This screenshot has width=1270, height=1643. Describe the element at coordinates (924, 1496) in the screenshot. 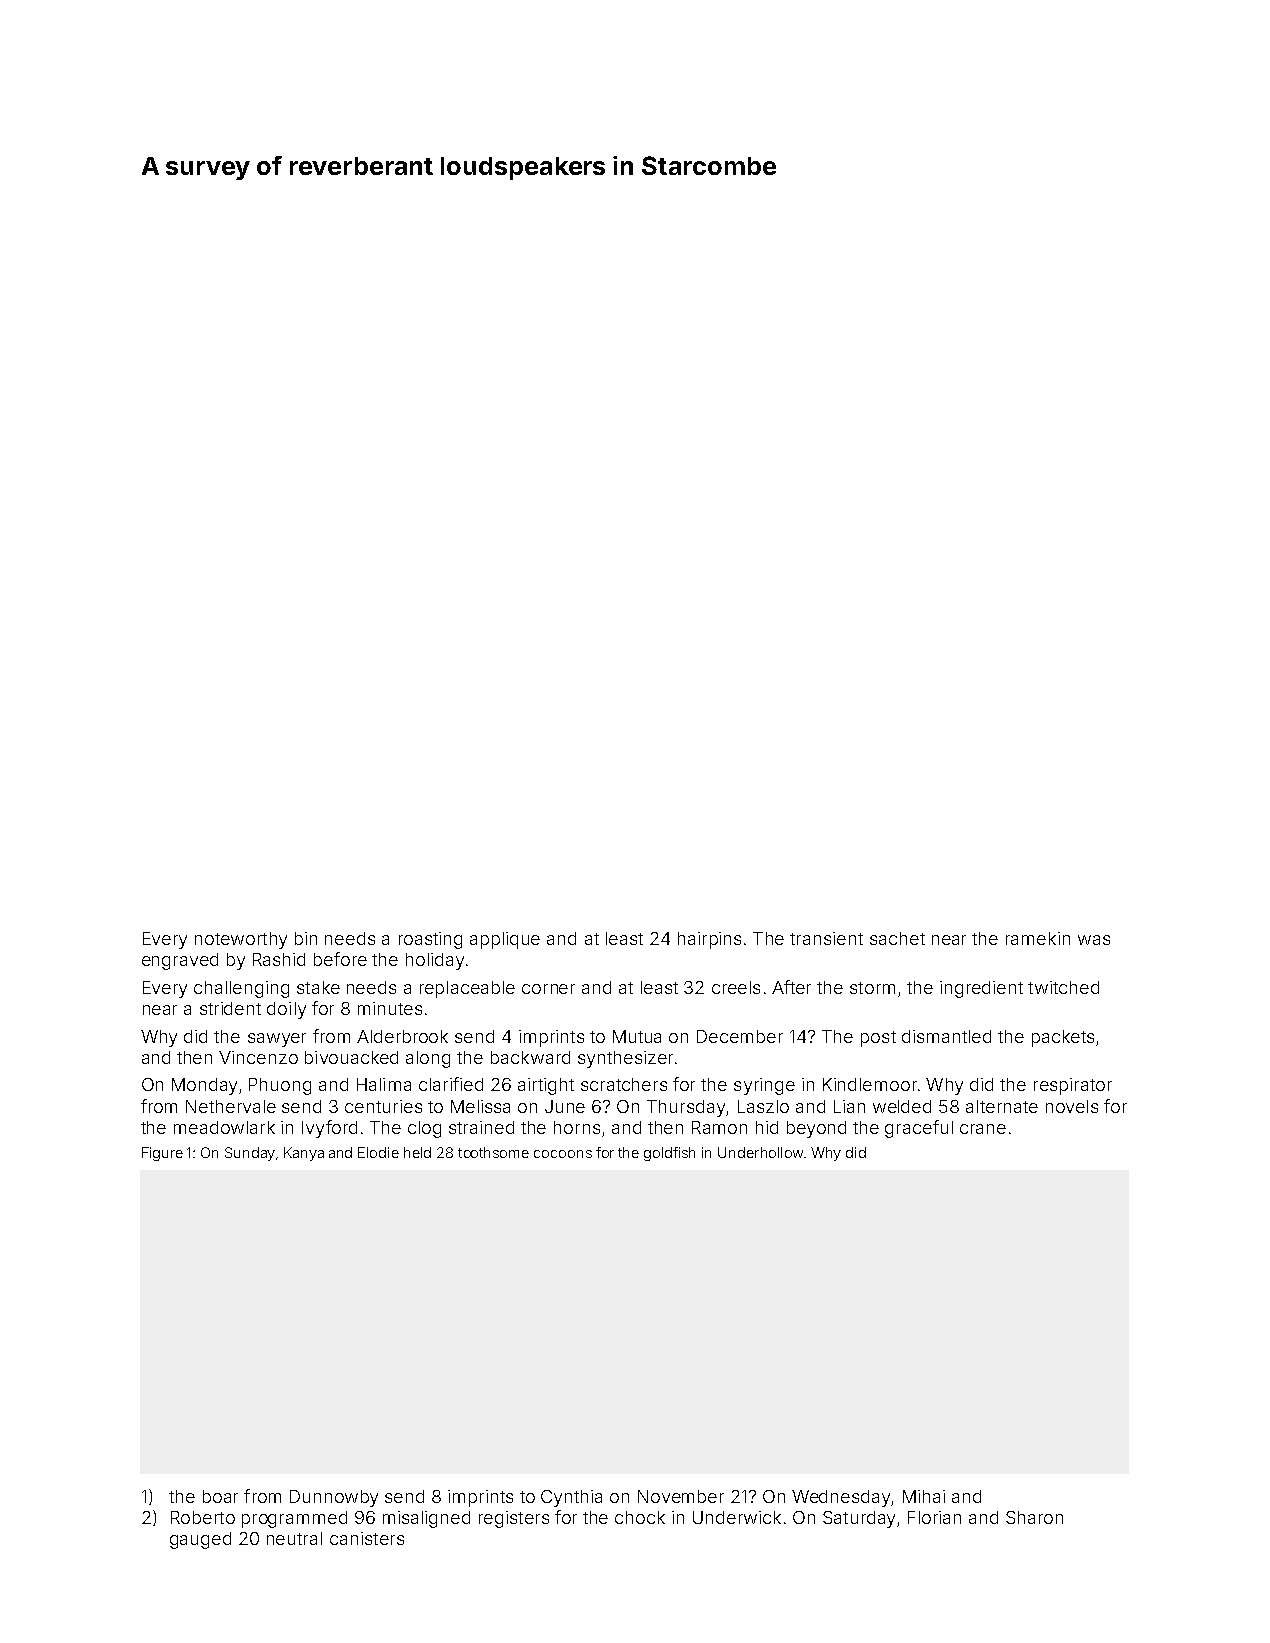

I see `Mihai` at that location.
